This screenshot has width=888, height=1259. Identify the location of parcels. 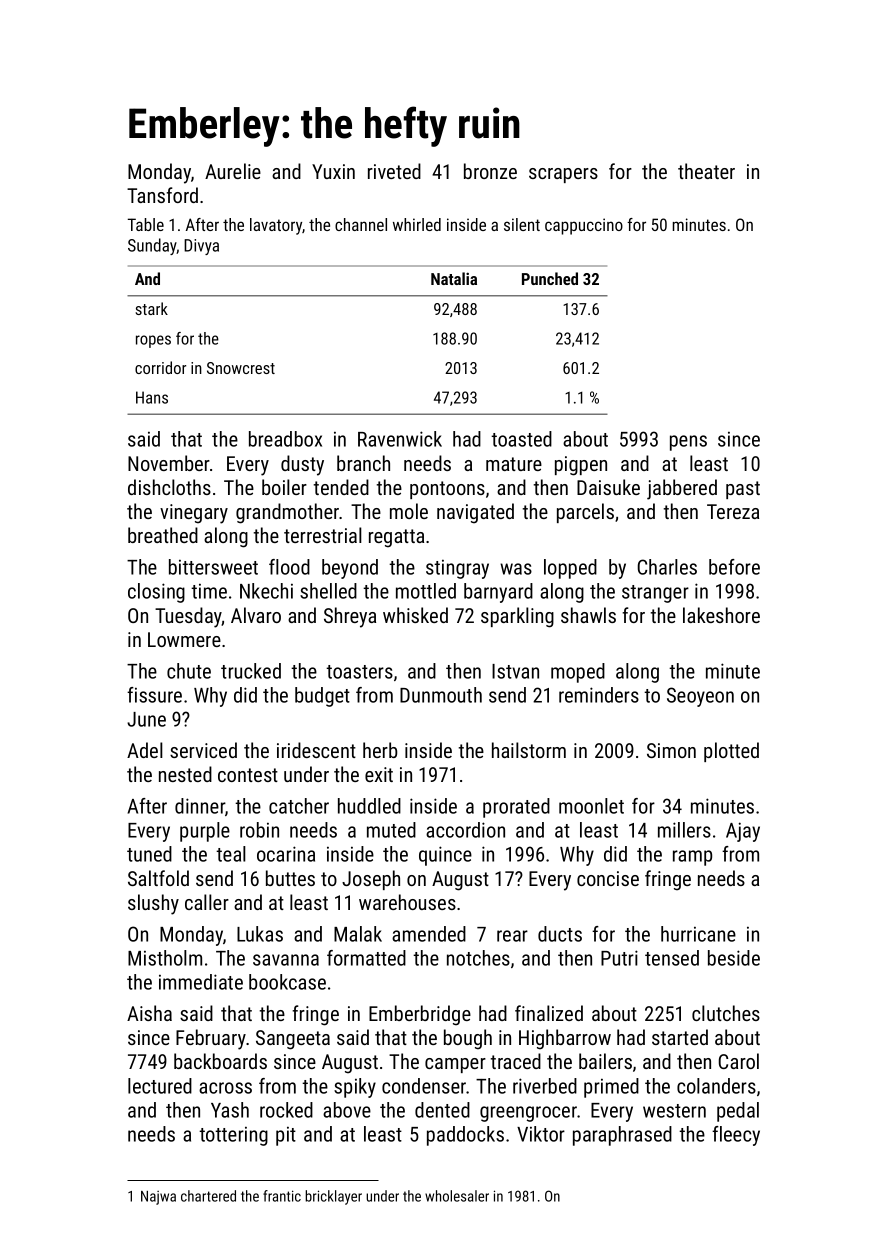
(585, 513).
